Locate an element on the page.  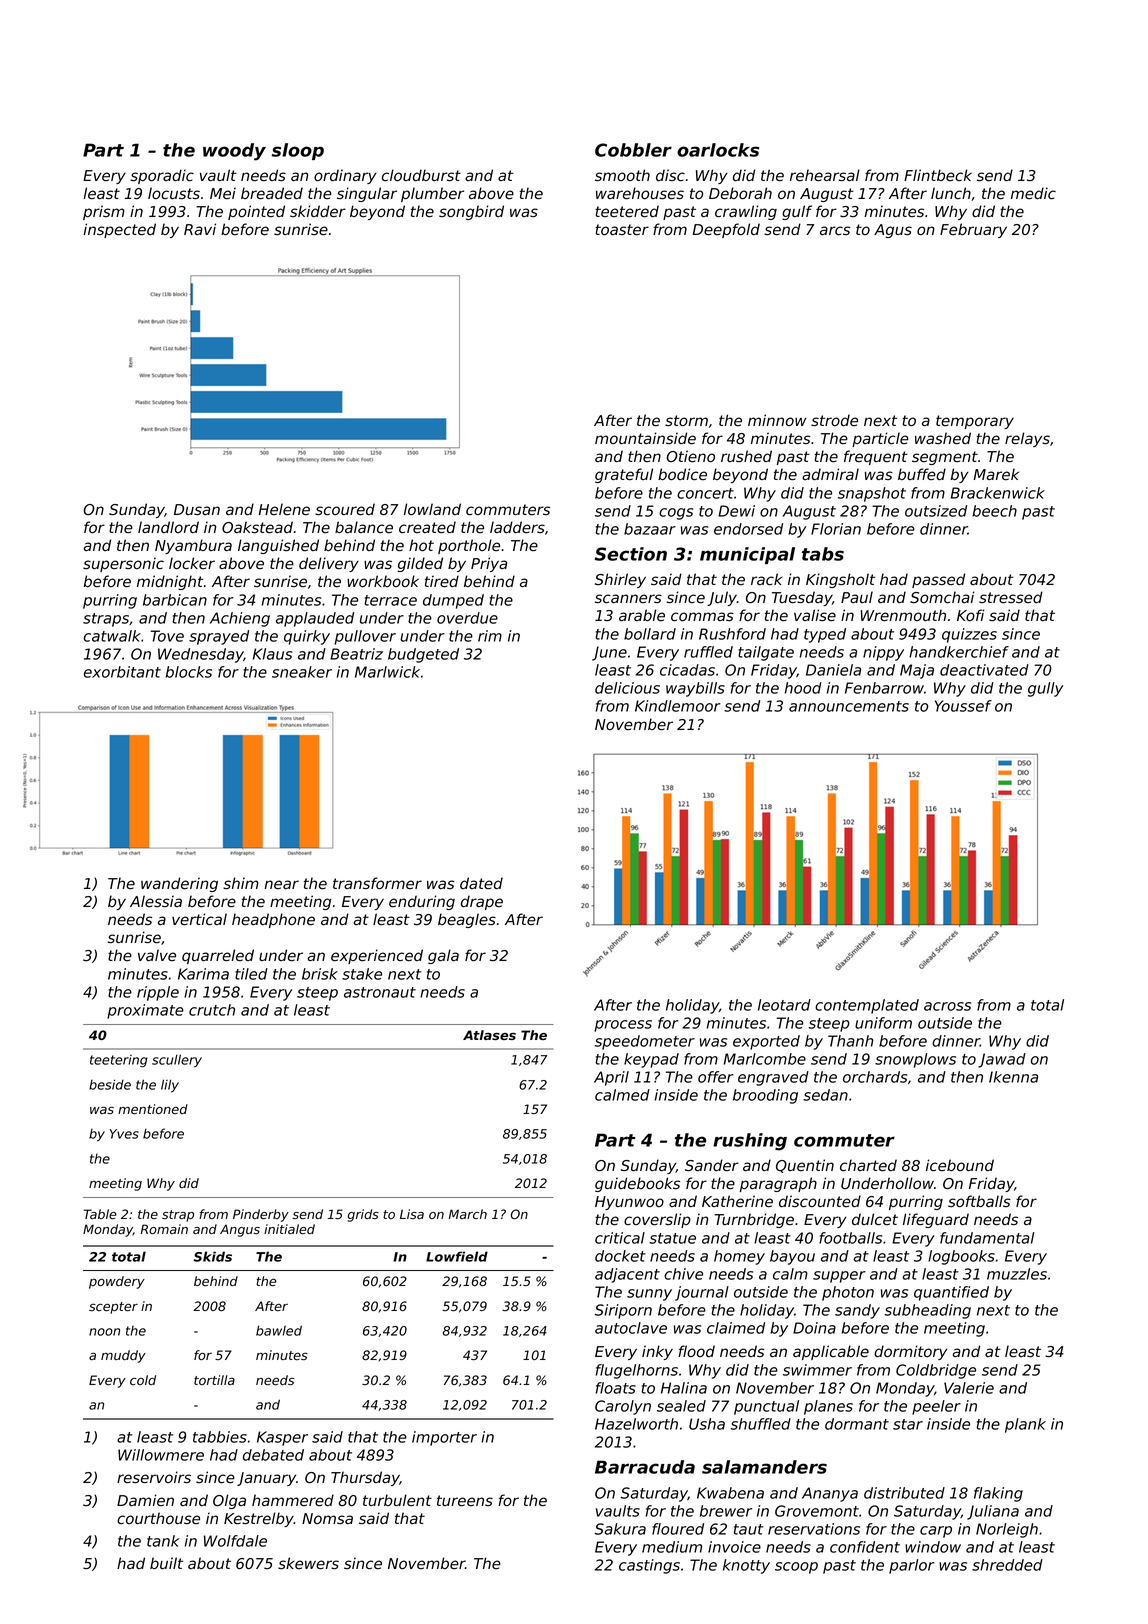
Atlases is located at coordinates (489, 1035).
